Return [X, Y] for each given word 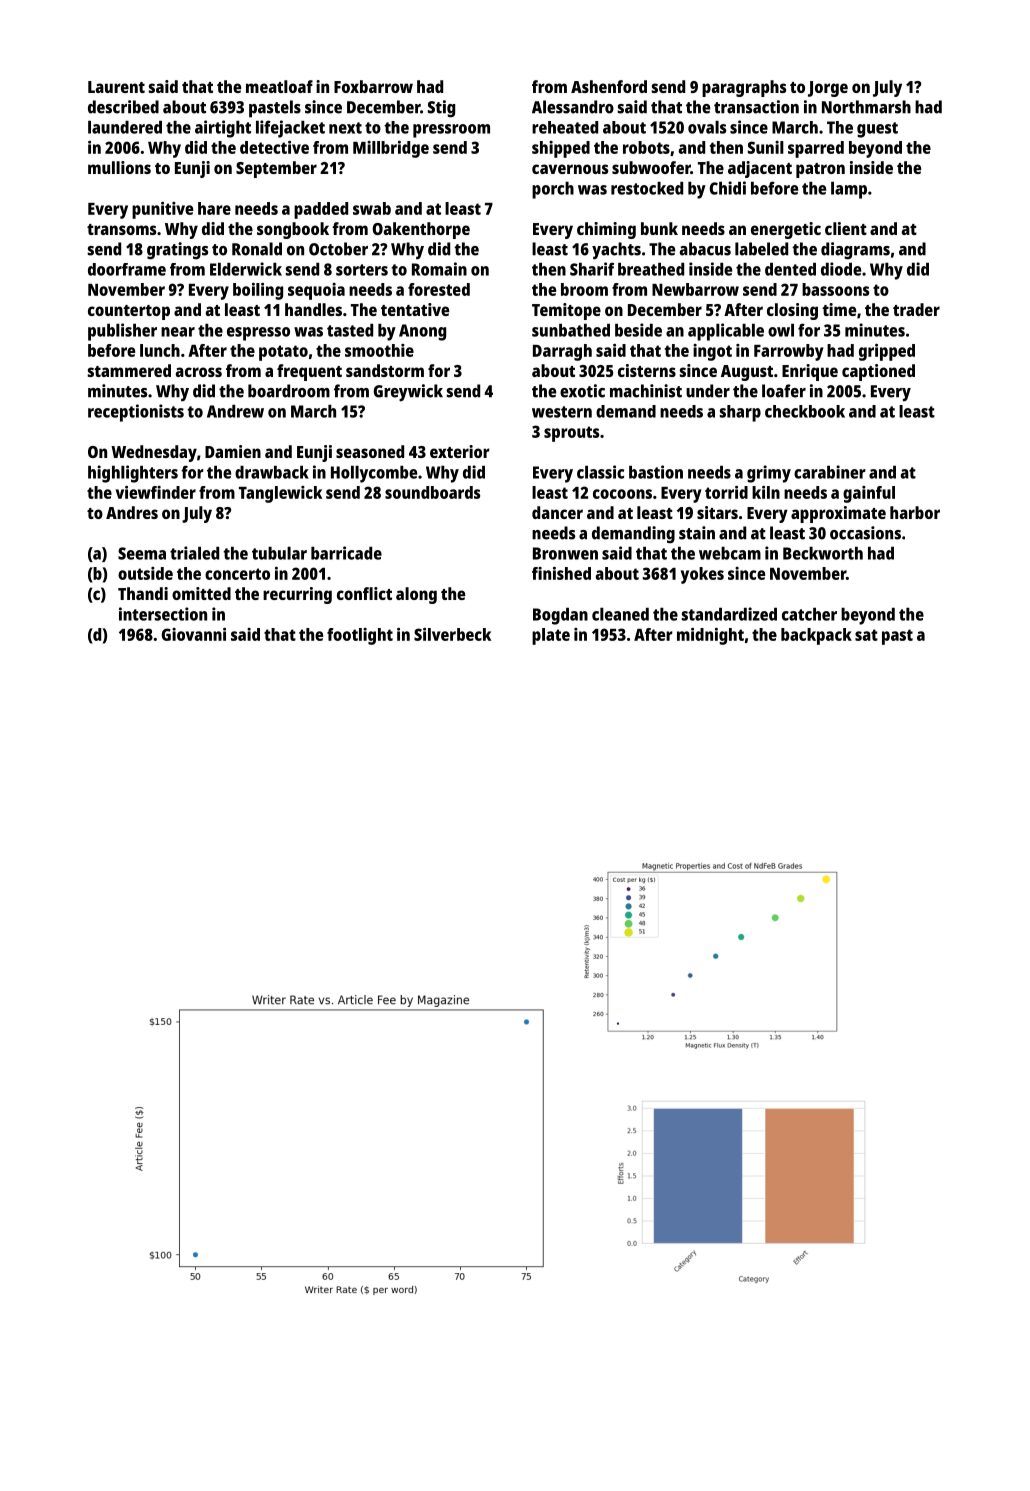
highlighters [133, 474]
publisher [122, 332]
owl [781, 330]
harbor [915, 512]
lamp [849, 190]
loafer [784, 391]
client [846, 228]
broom [584, 289]
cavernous [570, 169]
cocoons [622, 494]
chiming [606, 230]
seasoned [370, 451]
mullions [119, 167]
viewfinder [156, 492]
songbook [293, 230]
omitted [201, 593]
